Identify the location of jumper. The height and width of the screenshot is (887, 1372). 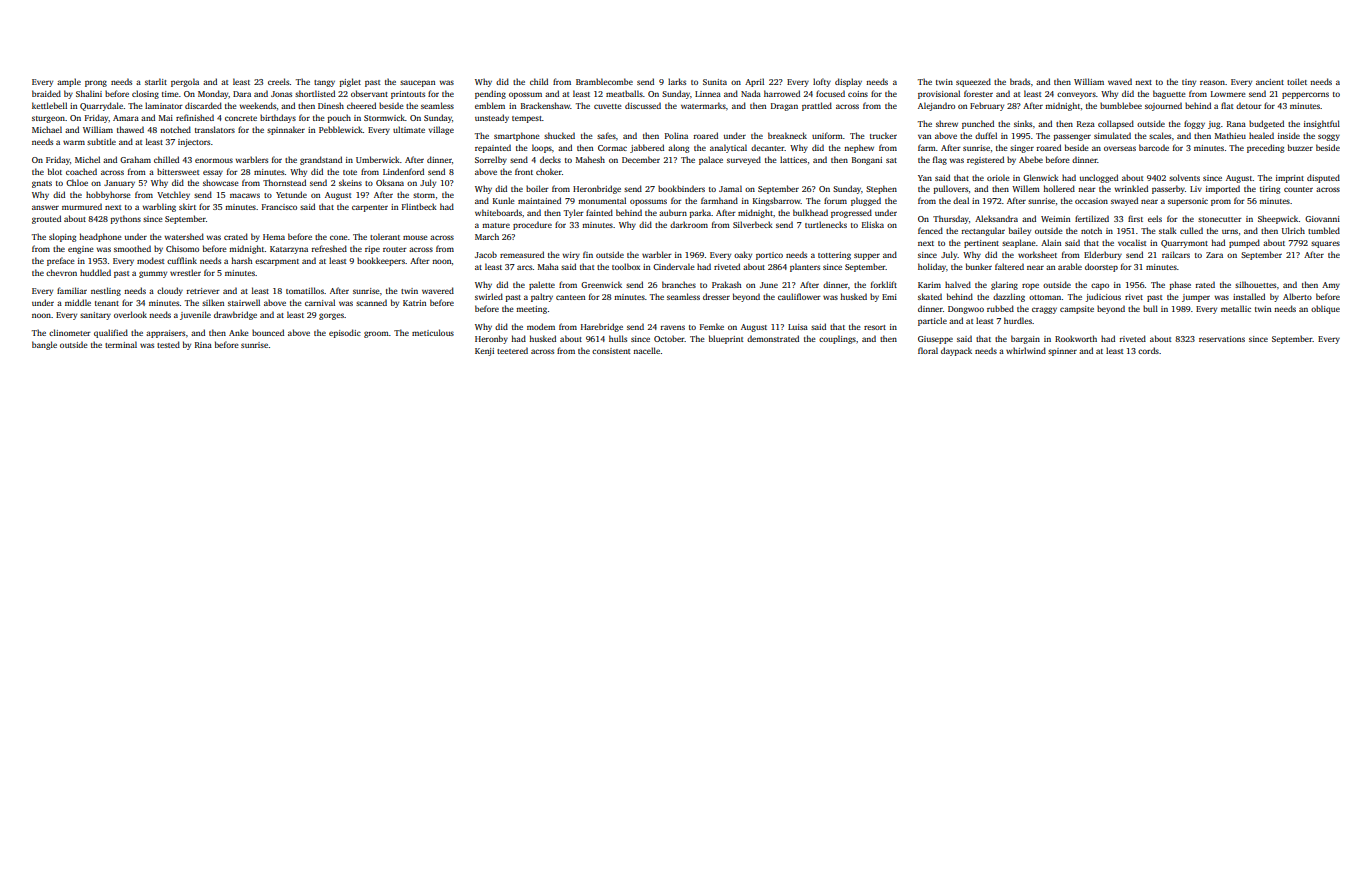
(1196, 298).
